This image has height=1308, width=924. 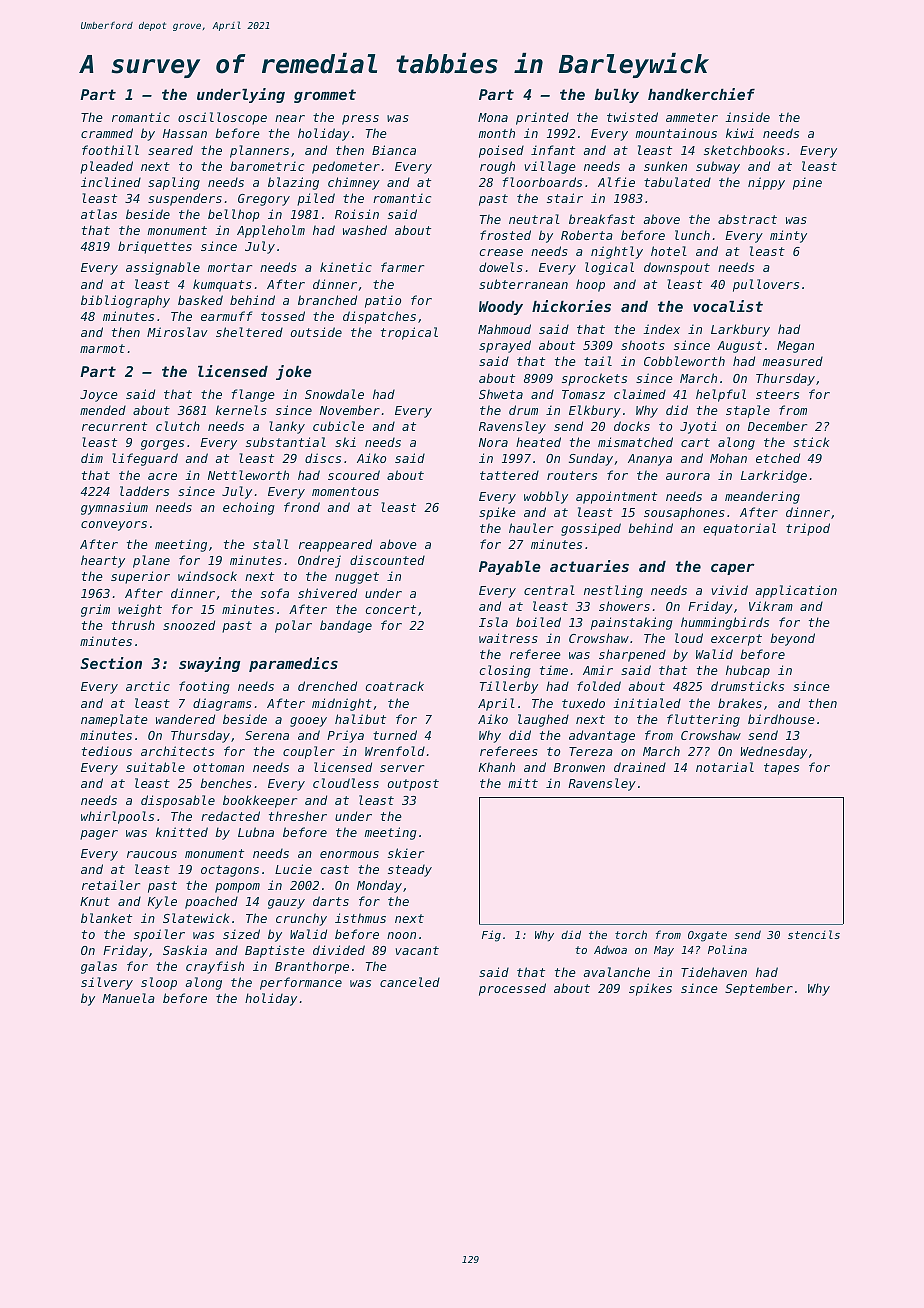 I want to click on central, so click(x=549, y=590).
